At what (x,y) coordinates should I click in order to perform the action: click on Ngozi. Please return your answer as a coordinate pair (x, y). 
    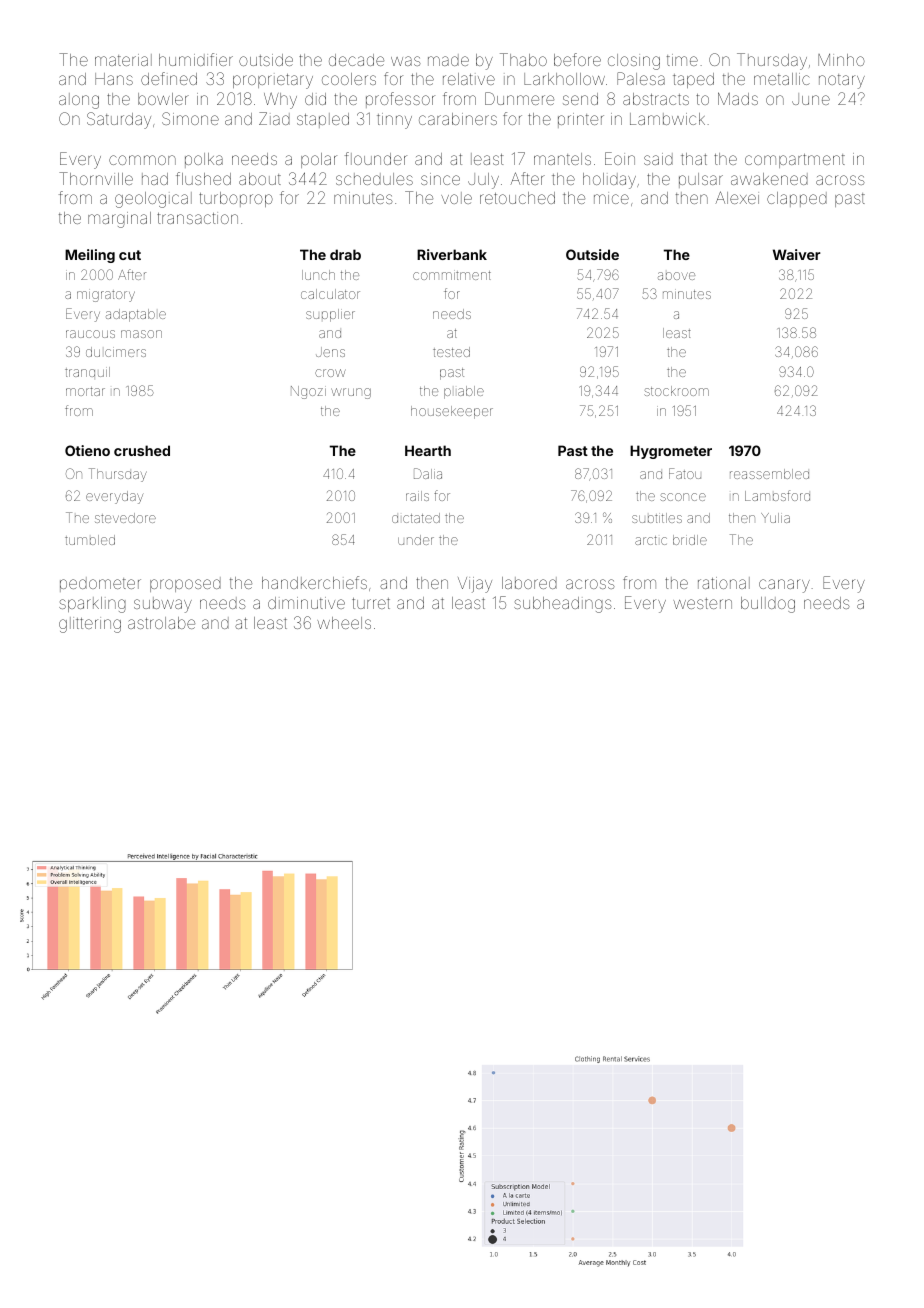
    Looking at the image, I should click on (308, 392).
